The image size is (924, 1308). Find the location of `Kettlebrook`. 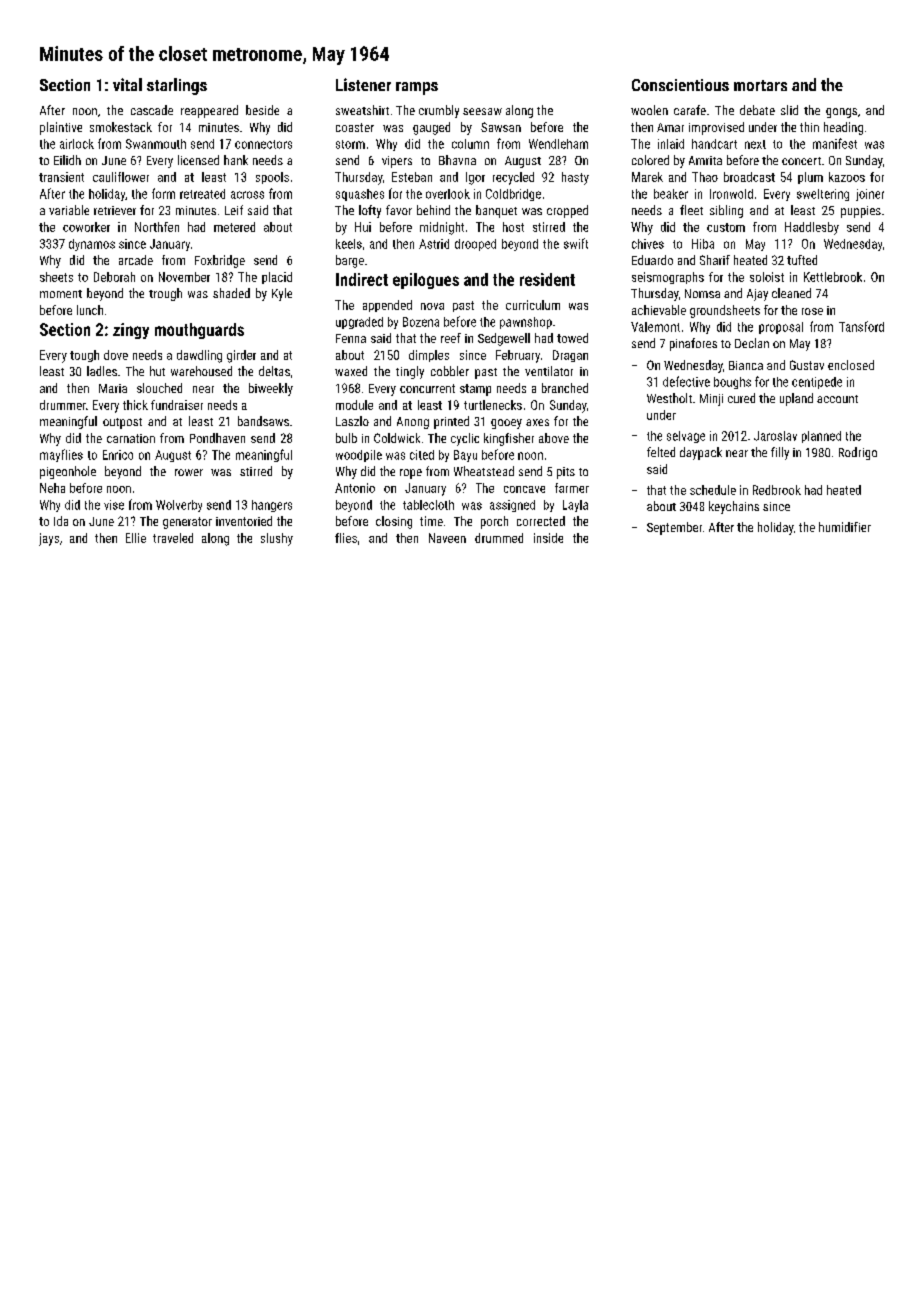

Kettlebrook is located at coordinates (833, 277).
